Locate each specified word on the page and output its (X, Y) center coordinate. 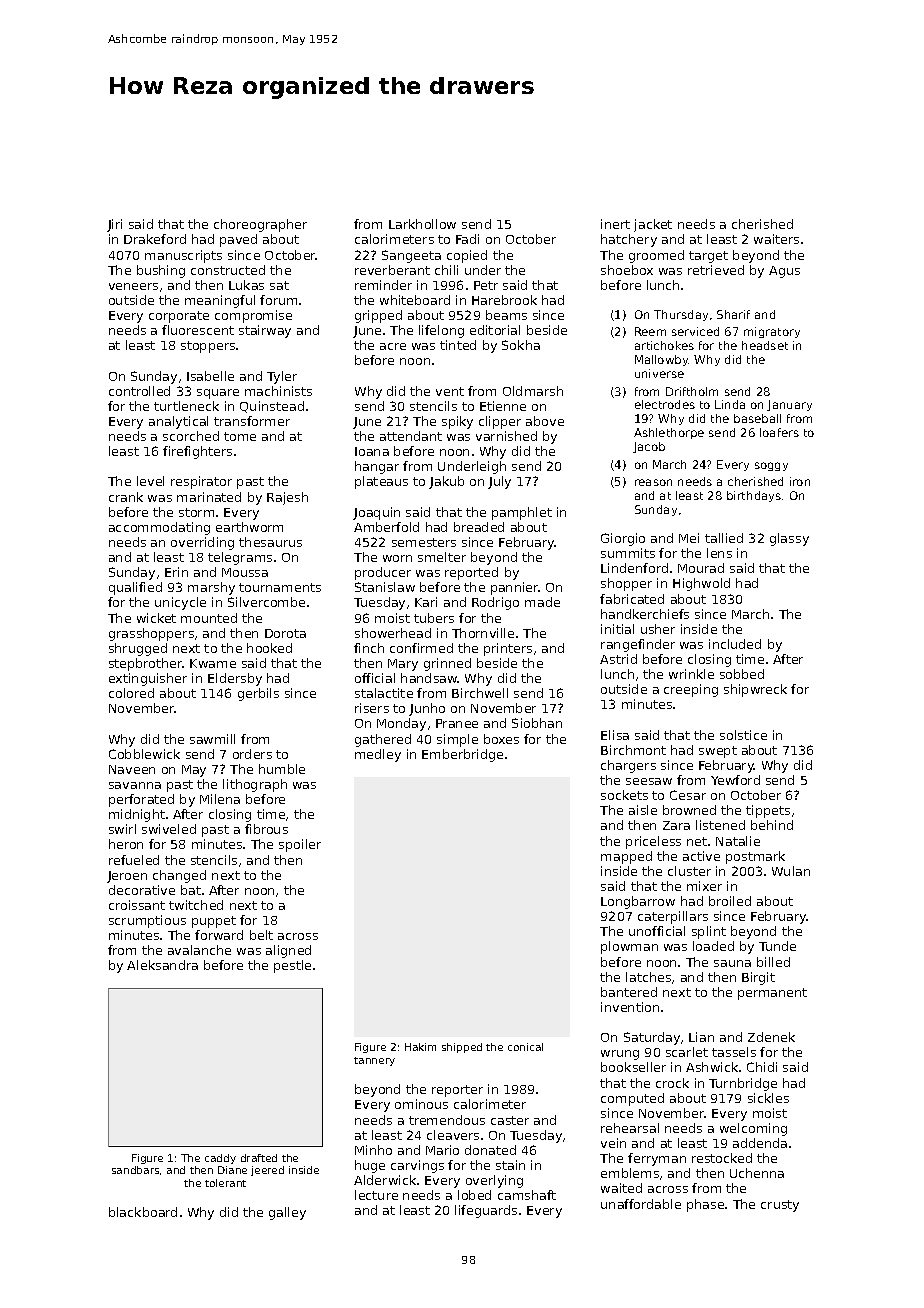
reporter (457, 1091)
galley (287, 1213)
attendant (411, 436)
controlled (139, 391)
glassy (789, 539)
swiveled (169, 829)
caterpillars (673, 917)
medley (378, 755)
